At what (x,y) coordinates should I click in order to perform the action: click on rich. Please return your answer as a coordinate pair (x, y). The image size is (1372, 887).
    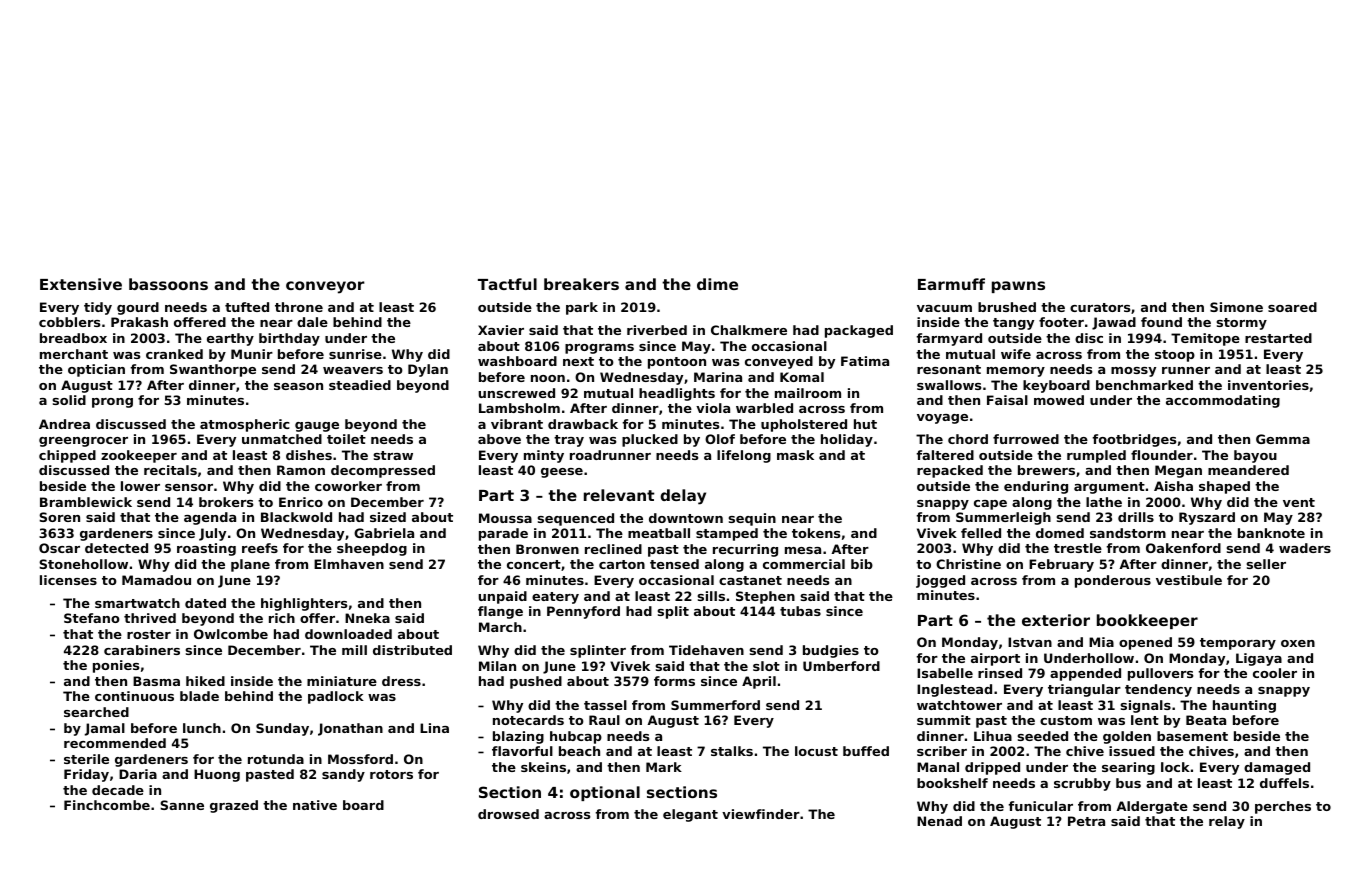
    Looking at the image, I should click on (282, 618).
